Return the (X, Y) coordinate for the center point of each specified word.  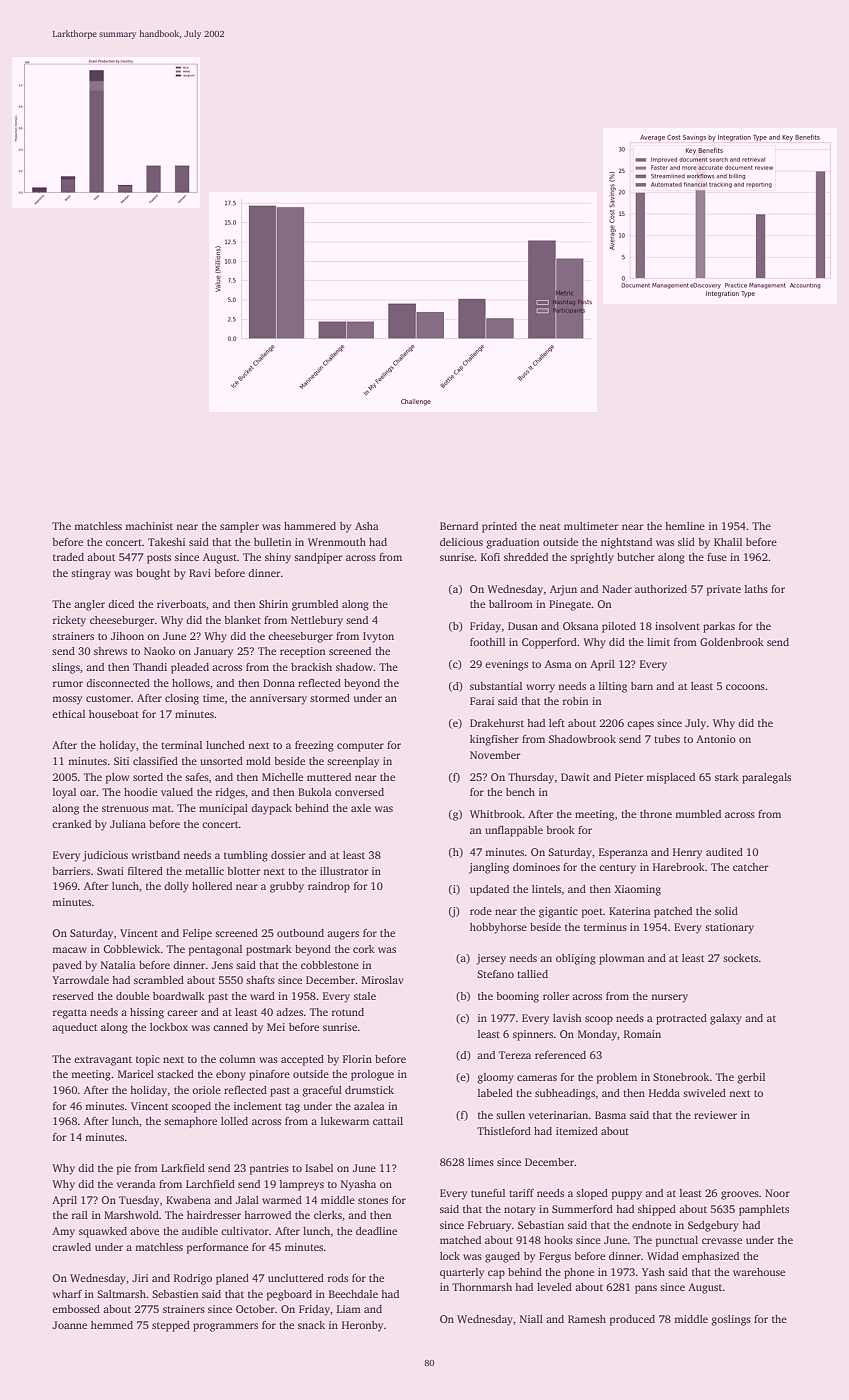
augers (343, 935)
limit (658, 642)
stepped (171, 1326)
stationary (729, 928)
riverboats (181, 604)
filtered (145, 871)
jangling (489, 868)
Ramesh (587, 1319)
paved (67, 966)
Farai (482, 701)
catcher (750, 867)
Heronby (362, 1326)
